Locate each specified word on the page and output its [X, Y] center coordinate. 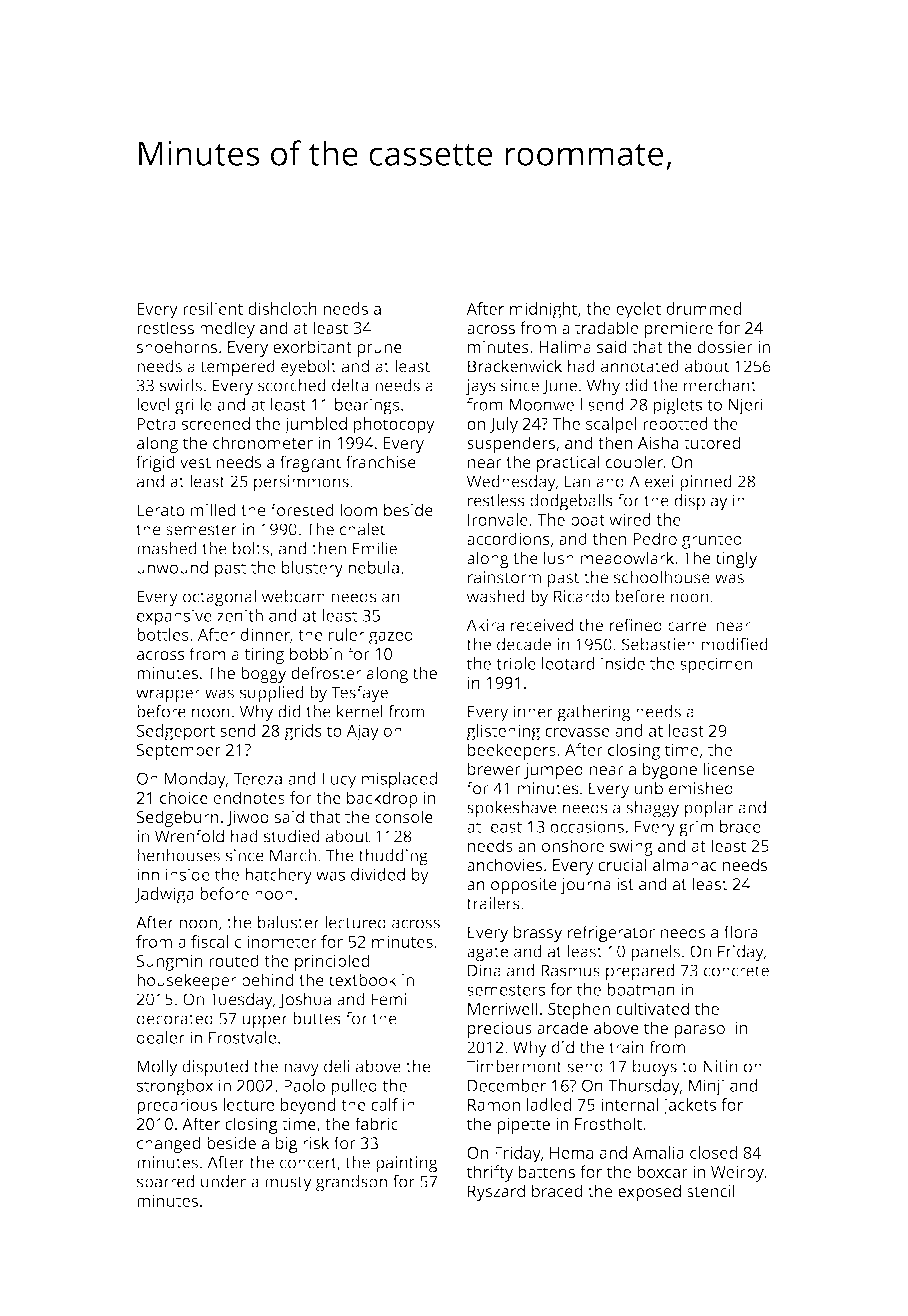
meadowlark [627, 558]
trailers [493, 903]
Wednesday [511, 483]
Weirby [737, 1173]
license [728, 769]
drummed [703, 308]
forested [302, 510]
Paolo [304, 1085]
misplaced [399, 780]
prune [379, 350]
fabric [376, 1123]
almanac [685, 864]
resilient [213, 308]
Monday [195, 780]
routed [234, 960]
